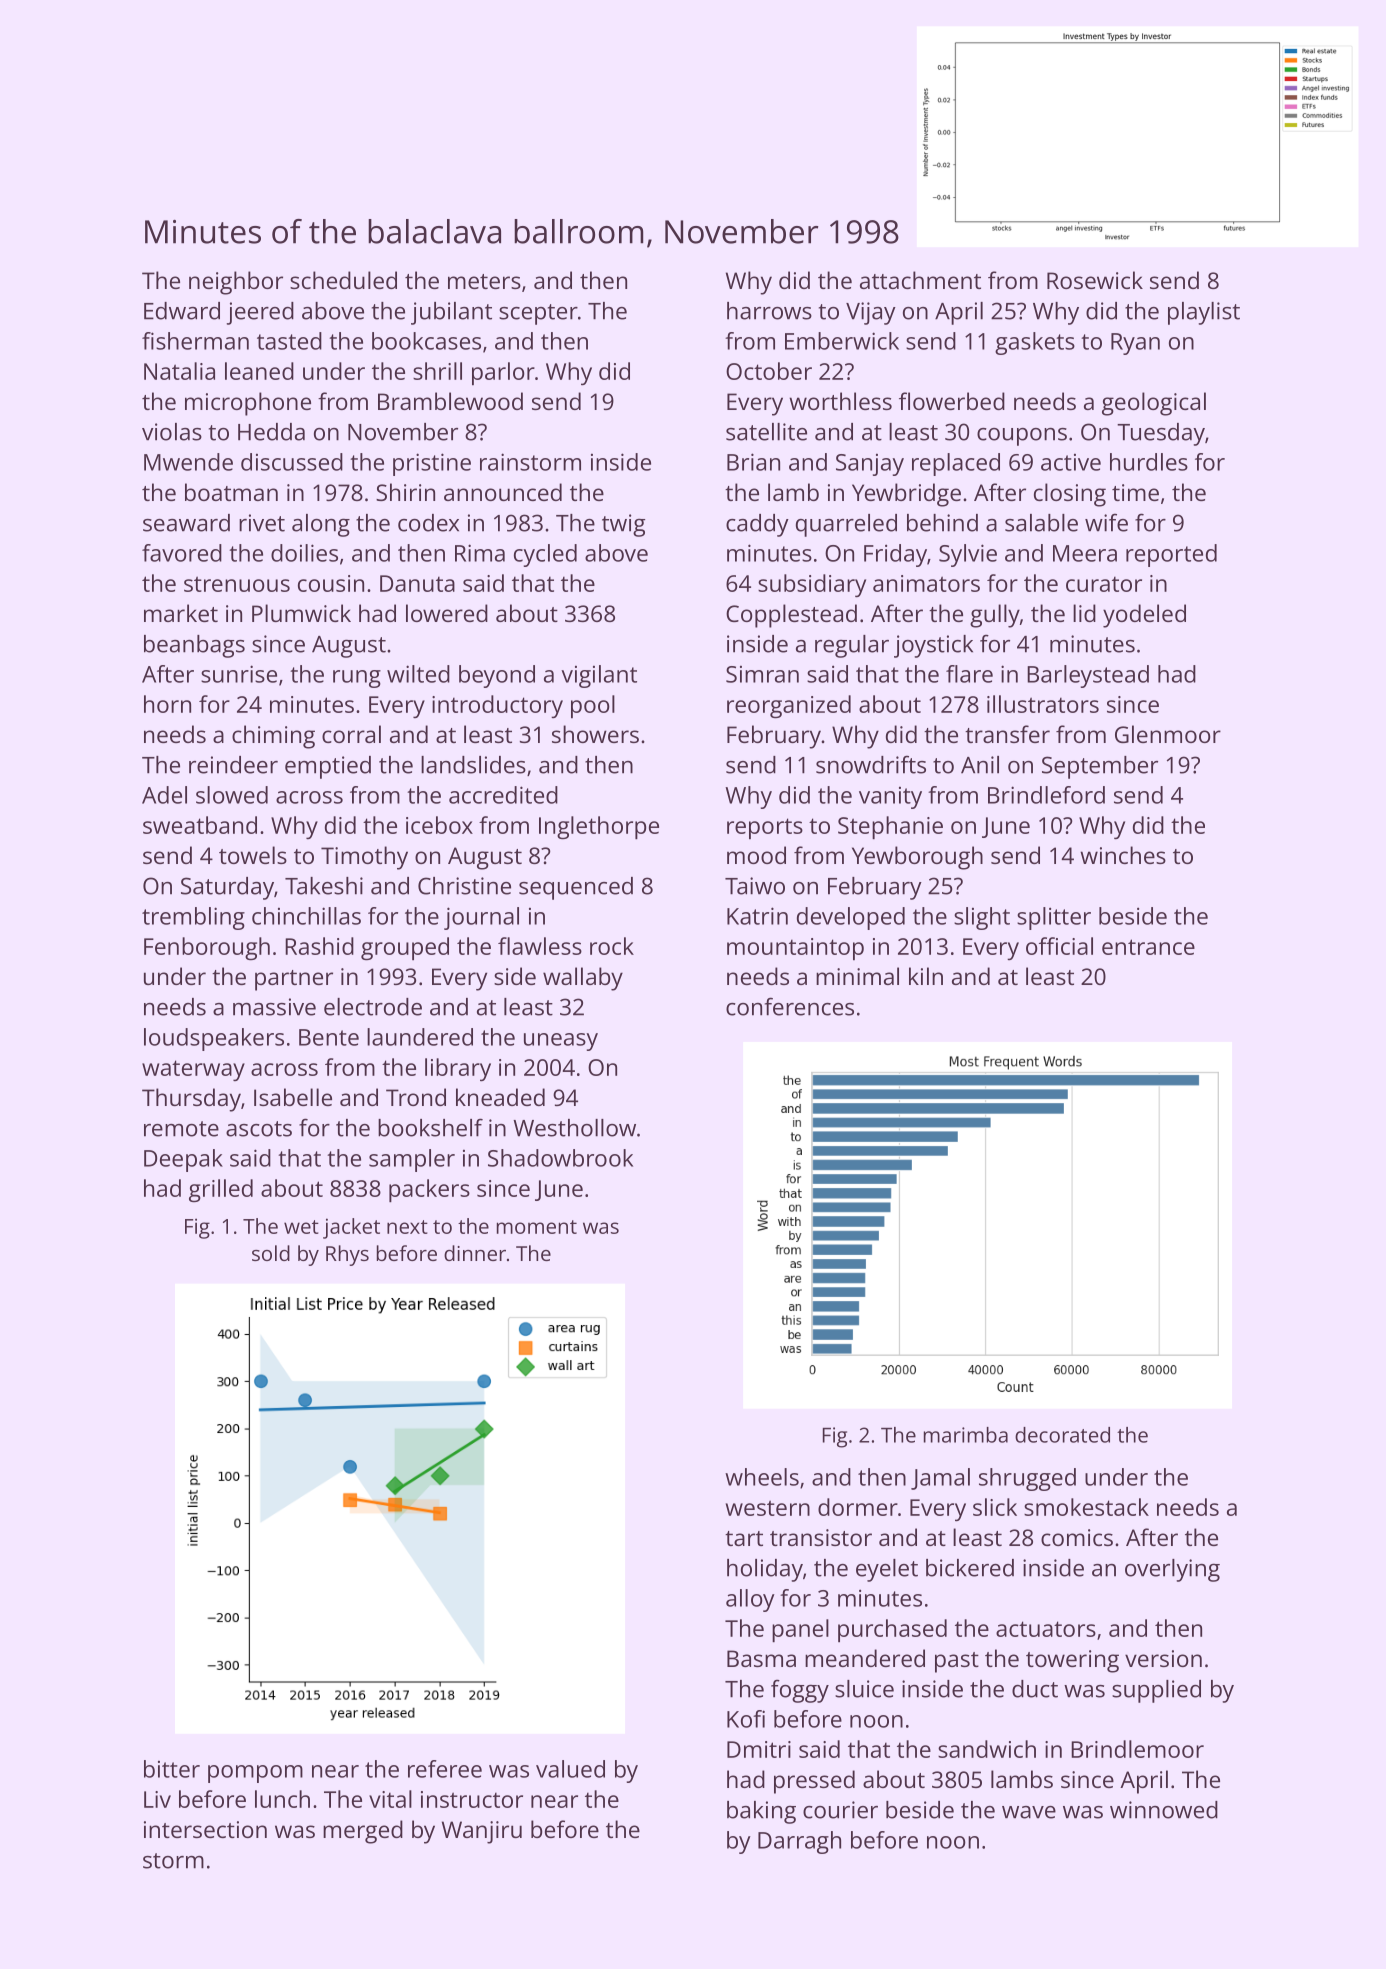 The width and height of the image is (1386, 1969). What do you see at coordinates (503, 373) in the image?
I see `parlor` at bounding box center [503, 373].
